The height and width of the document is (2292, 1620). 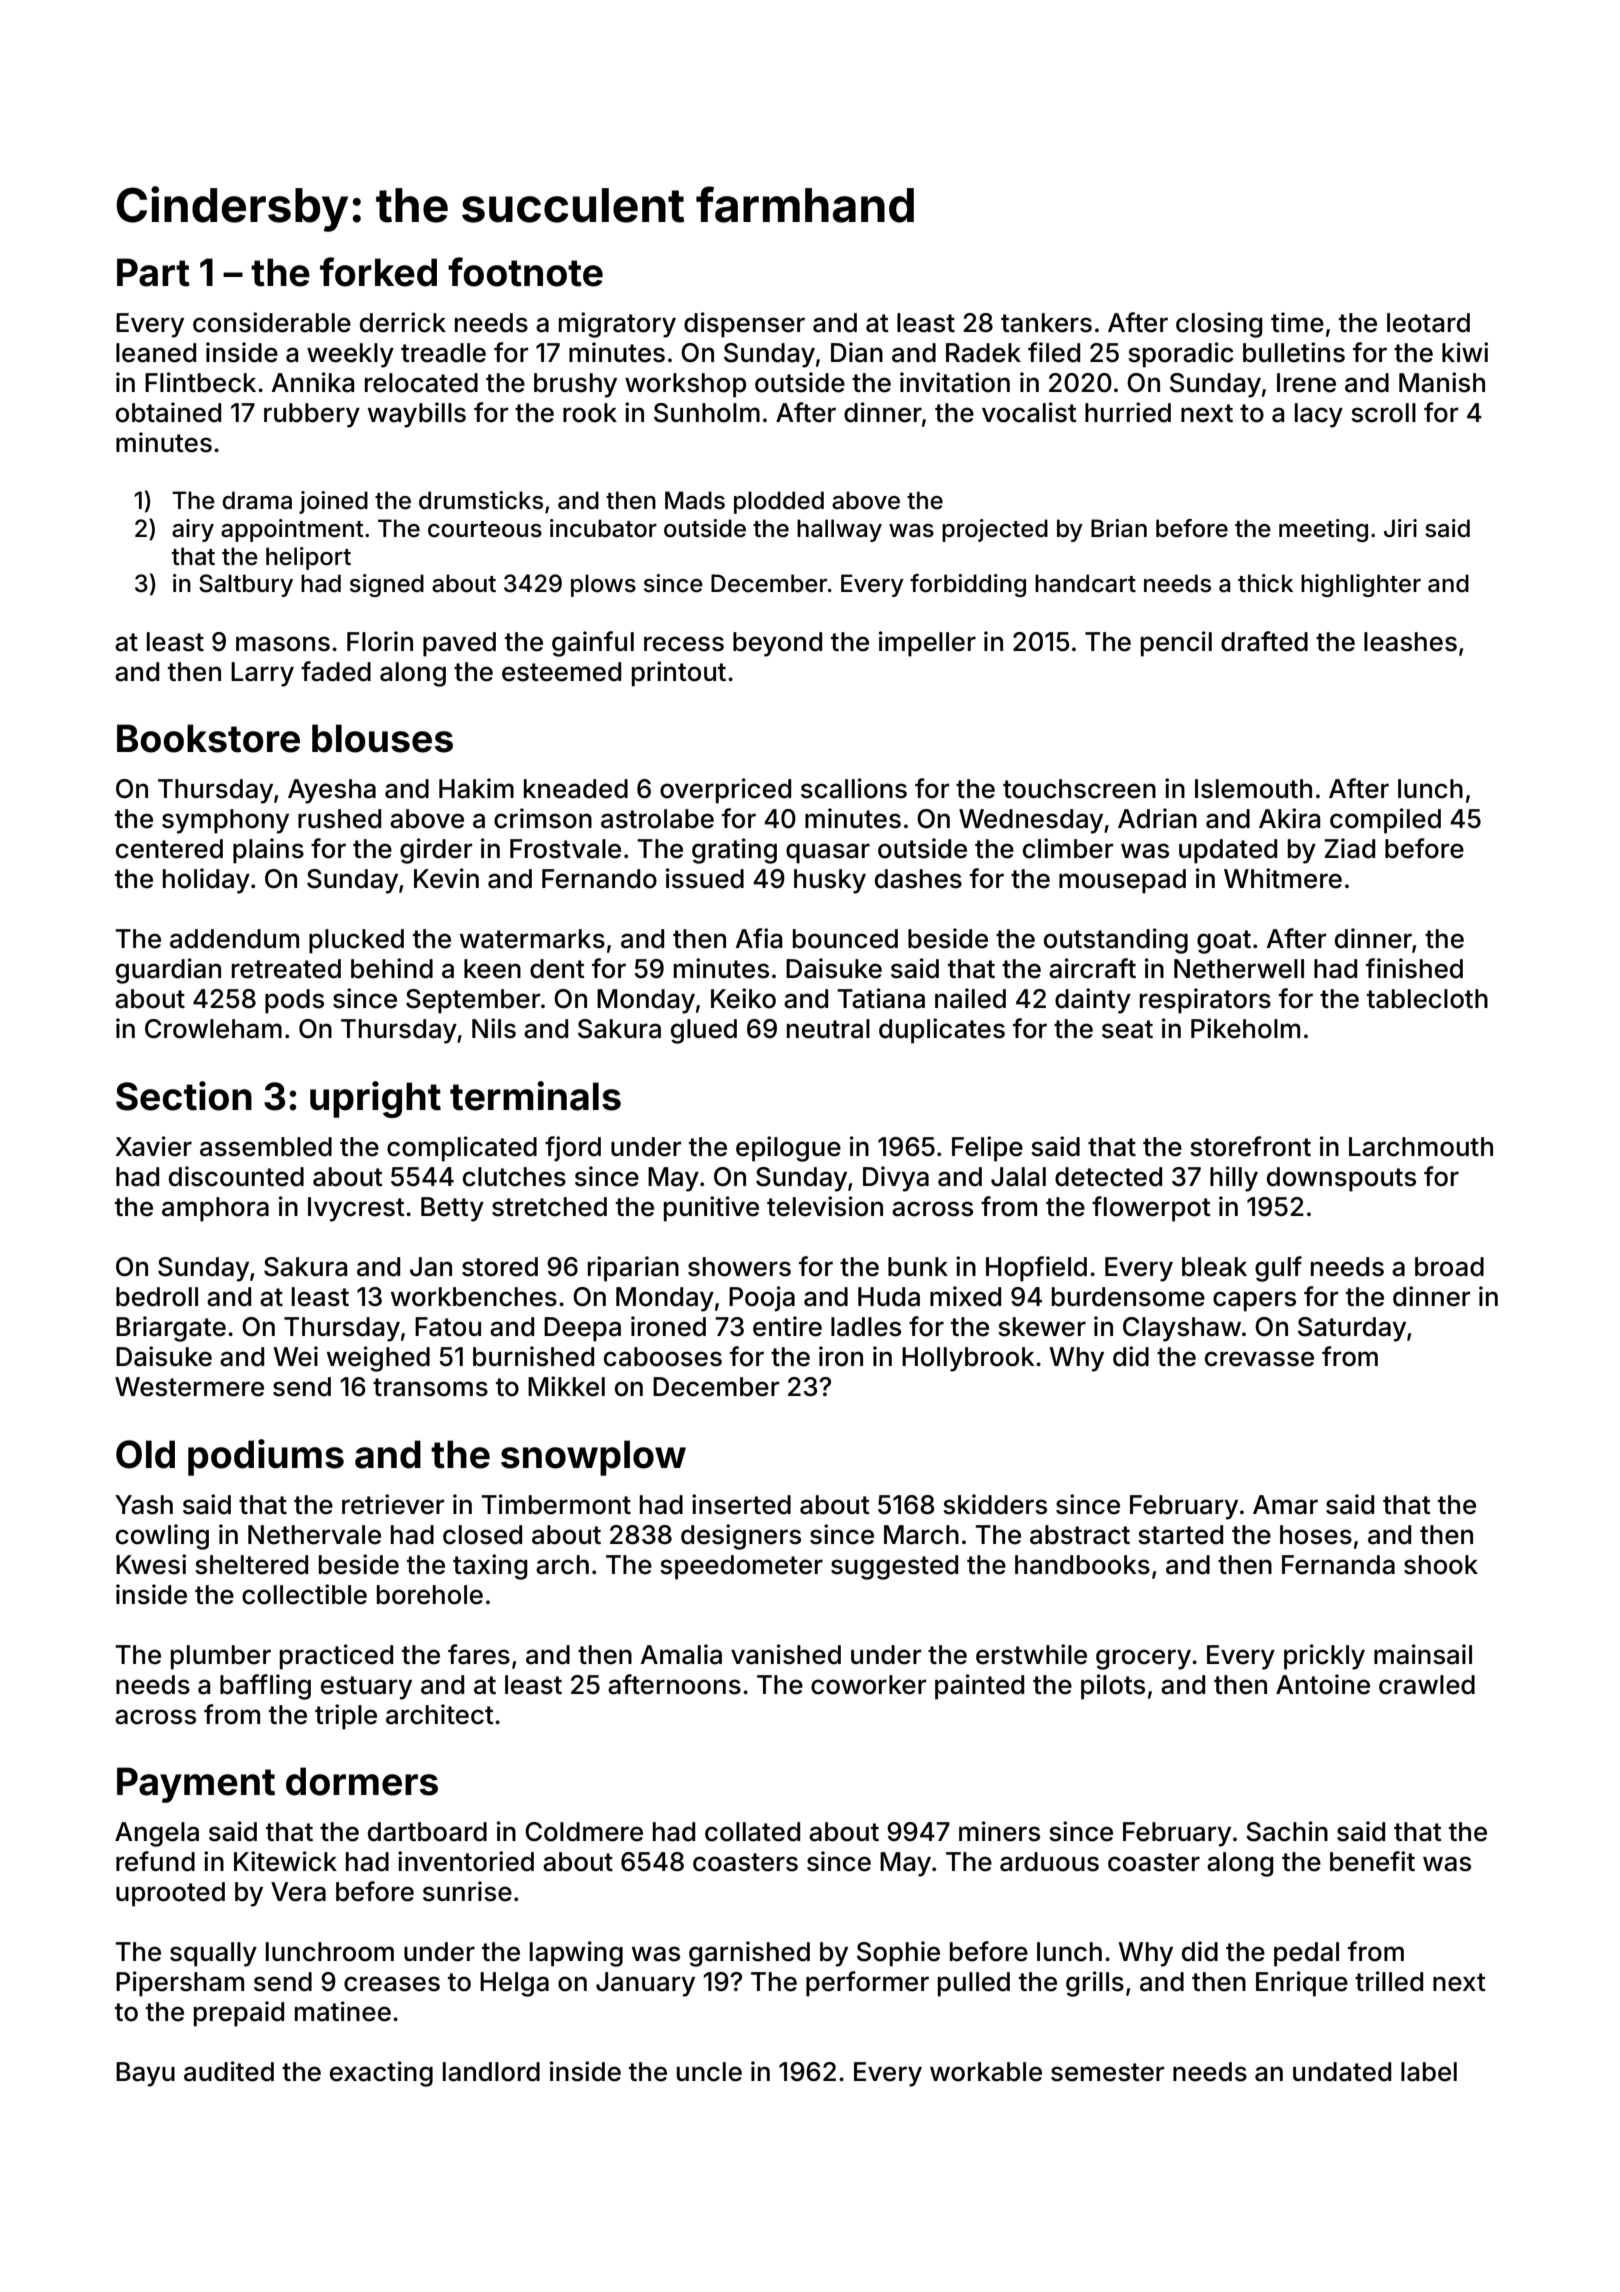 I want to click on compiled, so click(x=1385, y=821).
